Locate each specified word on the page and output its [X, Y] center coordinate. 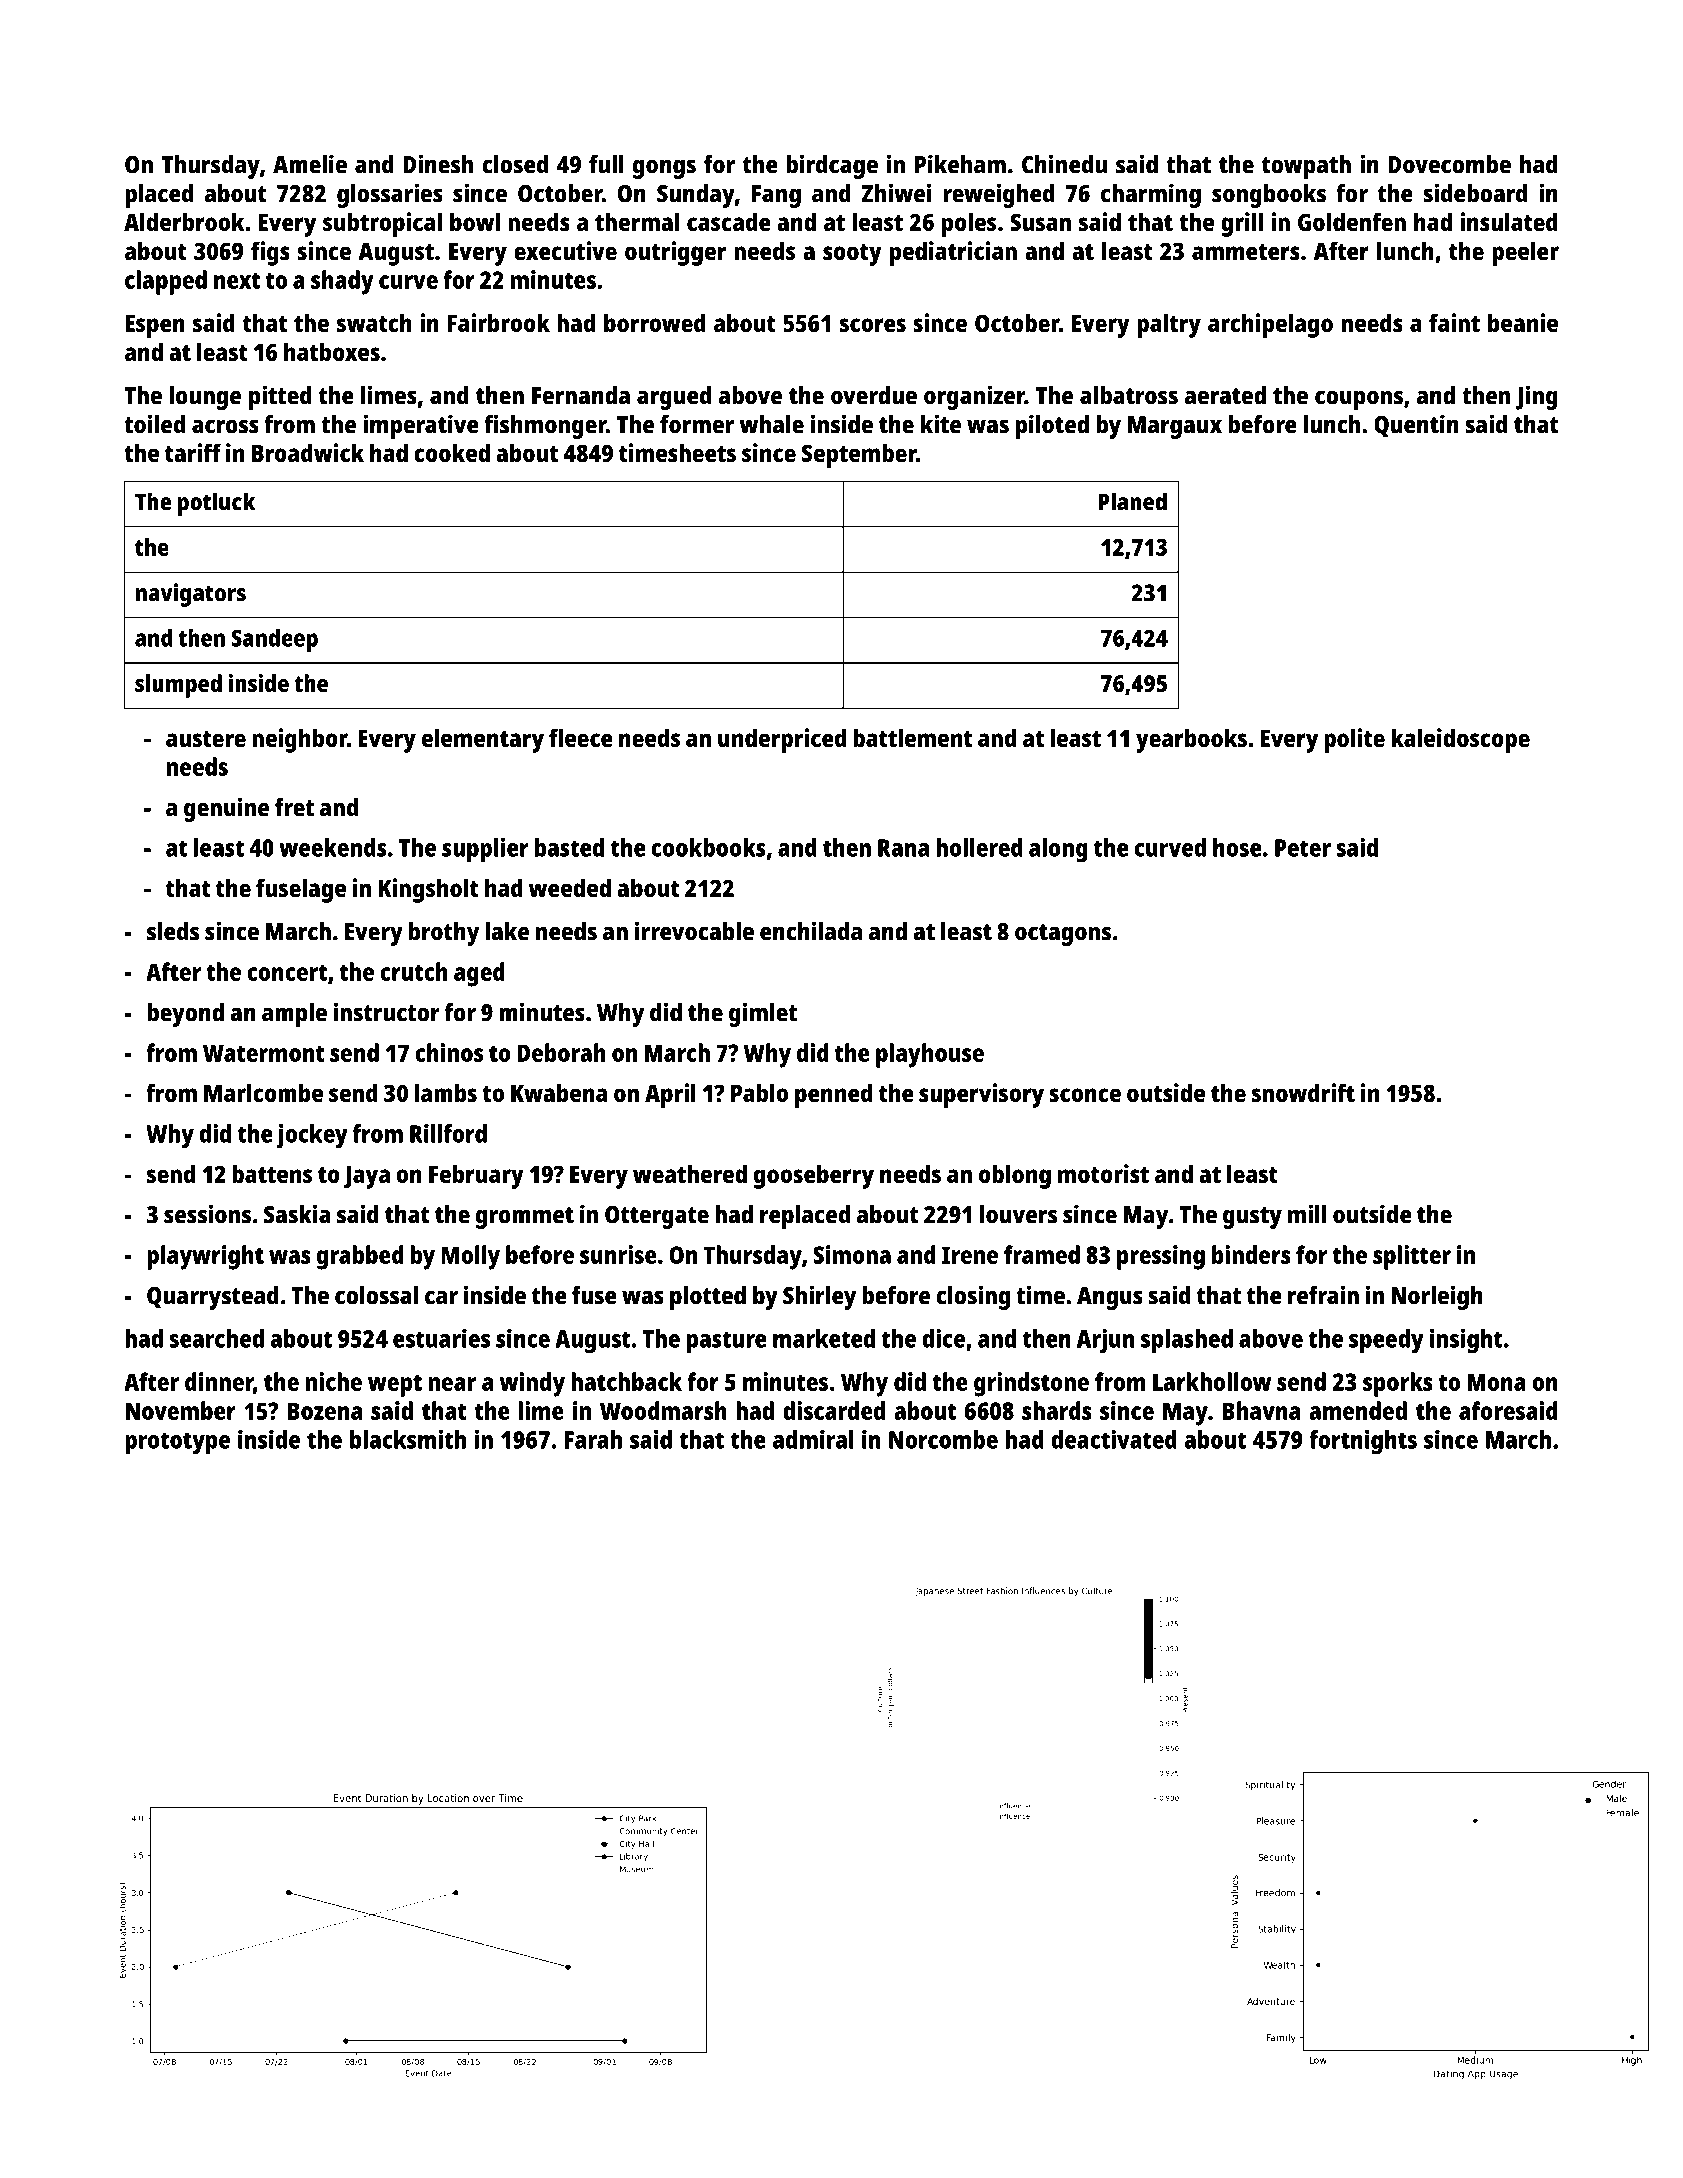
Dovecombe [1449, 164]
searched [216, 1338]
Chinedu [1064, 164]
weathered [690, 1173]
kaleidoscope [1460, 740]
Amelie [310, 164]
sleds [173, 931]
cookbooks [708, 847]
